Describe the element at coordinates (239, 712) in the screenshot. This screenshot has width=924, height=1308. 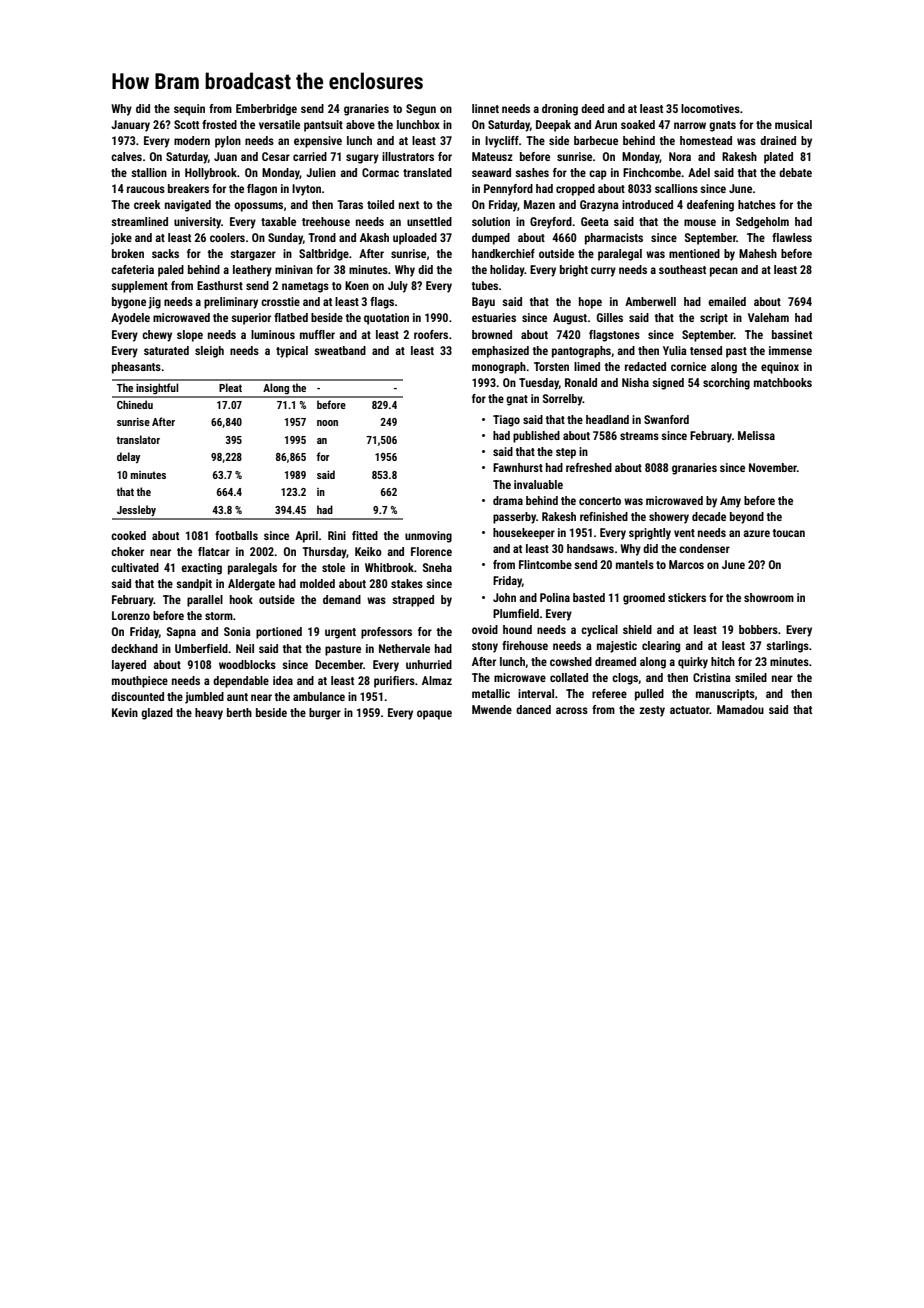
I see `berth` at that location.
